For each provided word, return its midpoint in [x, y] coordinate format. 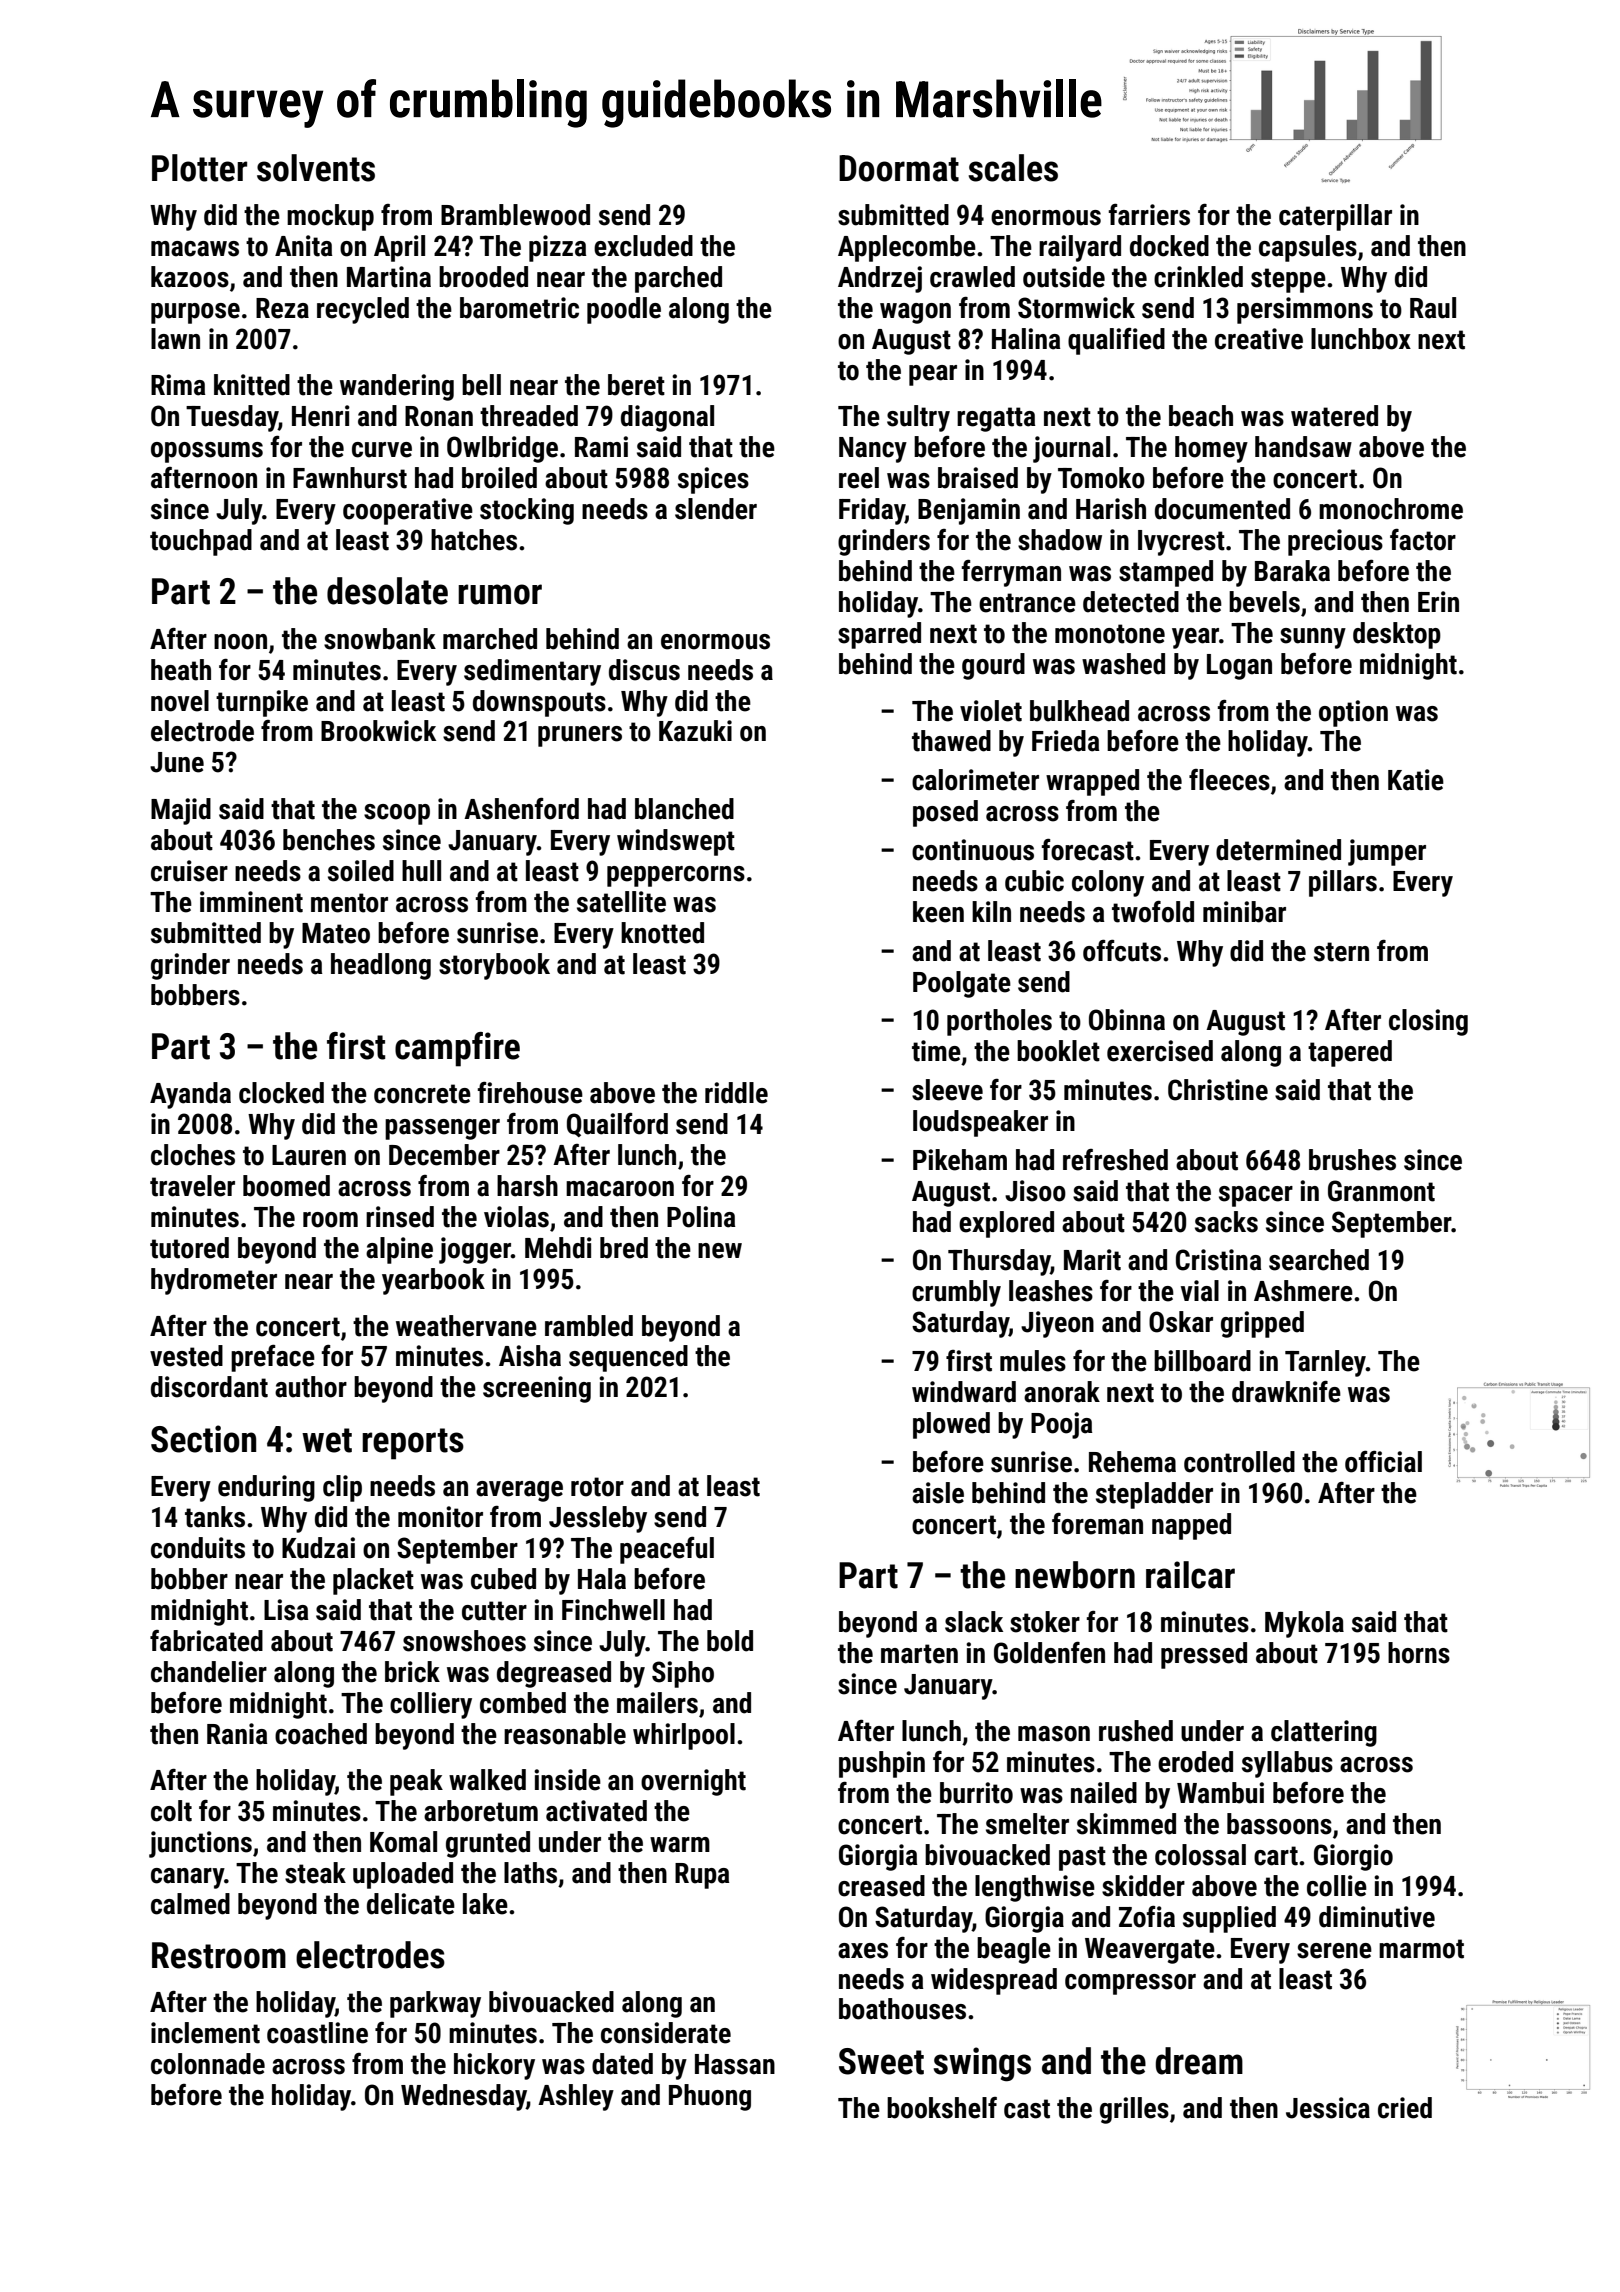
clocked [281, 1093]
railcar [1190, 1575]
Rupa [702, 1876]
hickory [494, 2066]
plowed [951, 1425]
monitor [440, 1517]
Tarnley [1325, 1363]
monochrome [1391, 509]
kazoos [190, 277]
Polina [701, 1217]
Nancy [873, 450]
